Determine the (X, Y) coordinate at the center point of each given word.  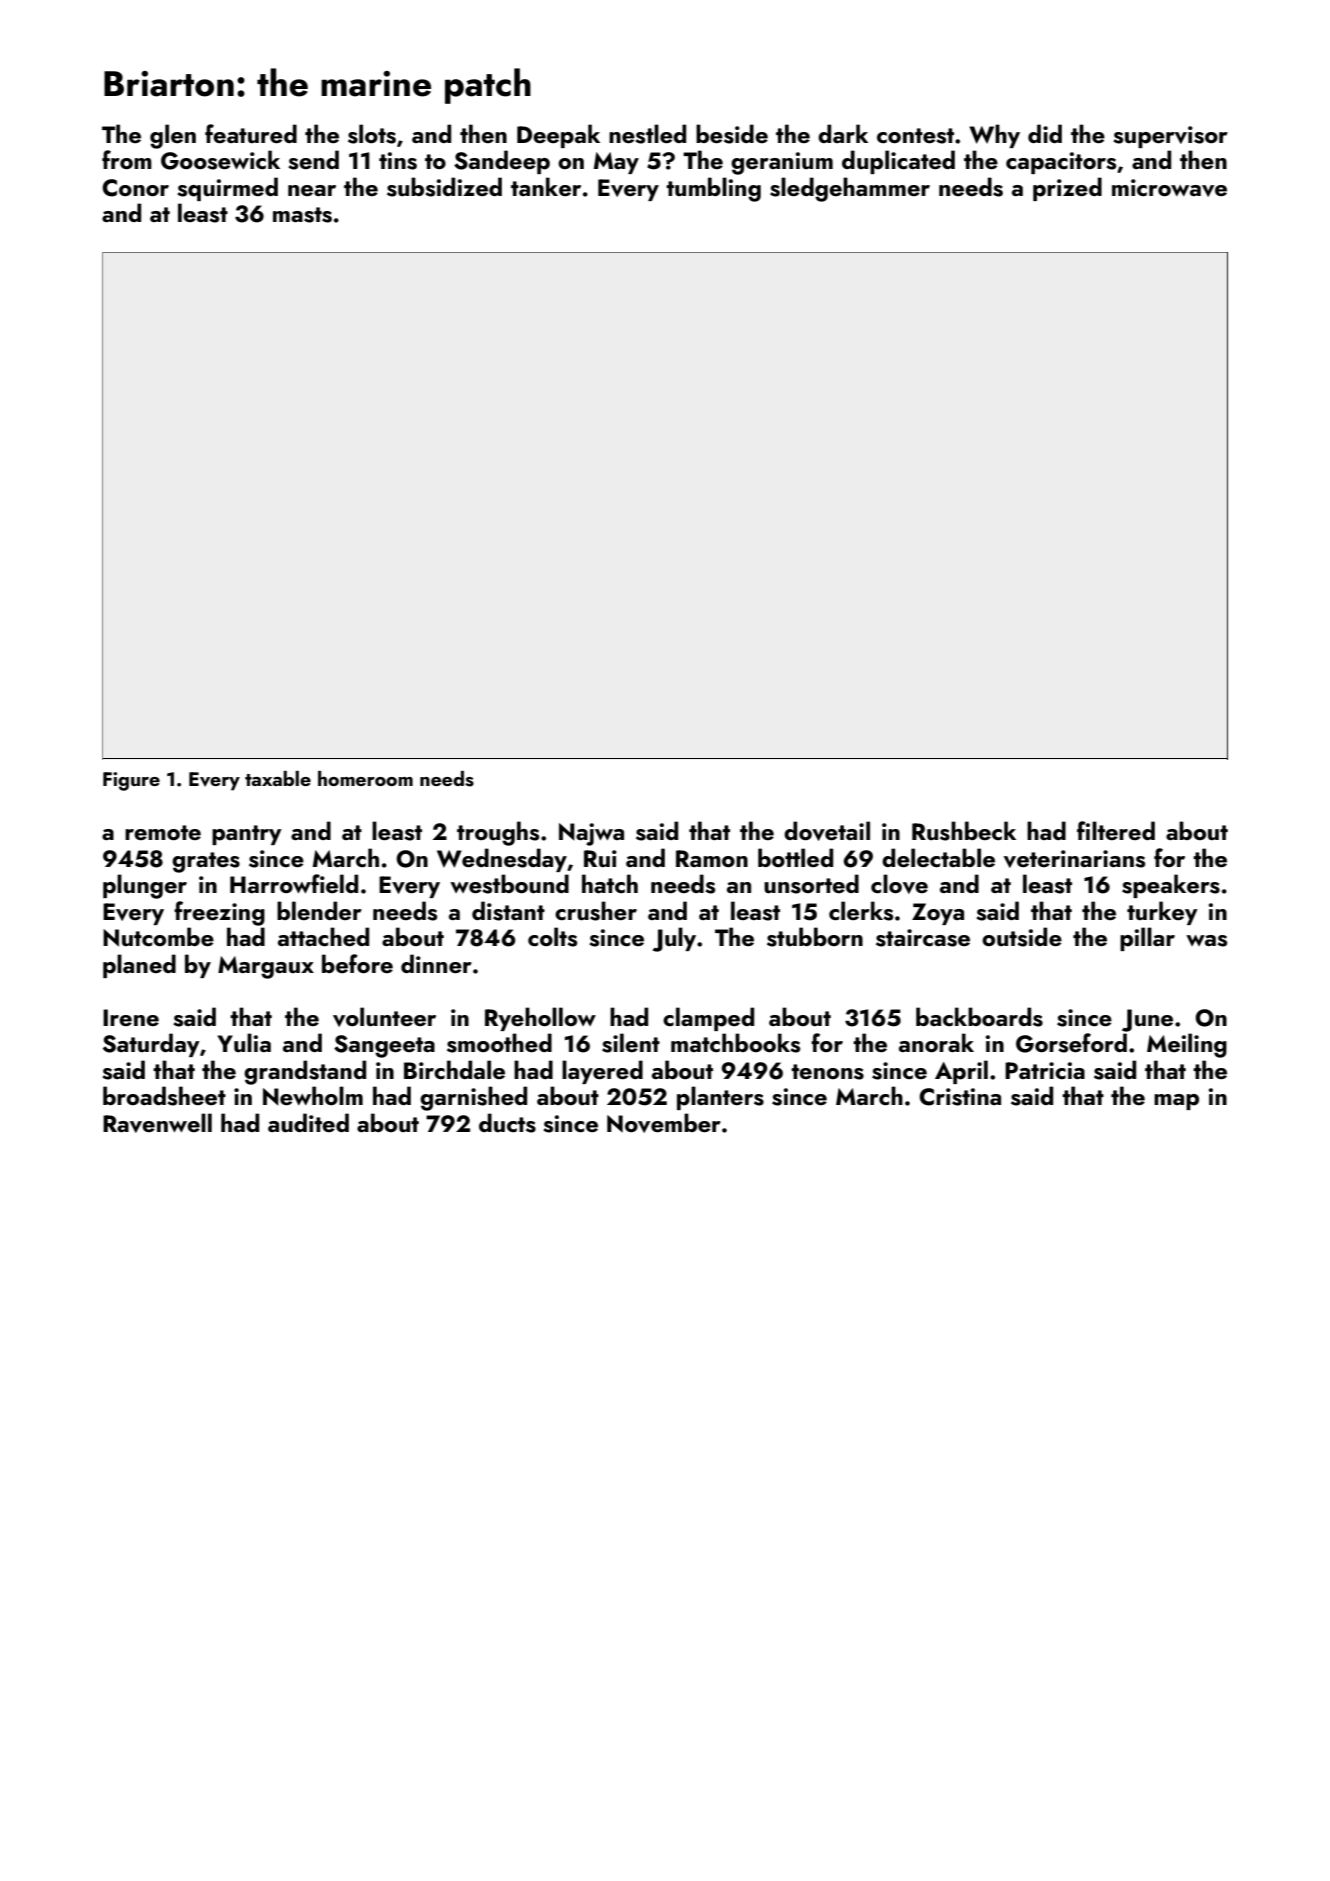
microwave (1169, 188)
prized (1067, 189)
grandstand (305, 1072)
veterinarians (1074, 859)
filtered (1116, 830)
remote (163, 832)
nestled (647, 134)
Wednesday (502, 860)
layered (602, 1072)
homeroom (365, 778)
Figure (131, 781)
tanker (546, 186)
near (312, 190)
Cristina (960, 1097)
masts (302, 215)
